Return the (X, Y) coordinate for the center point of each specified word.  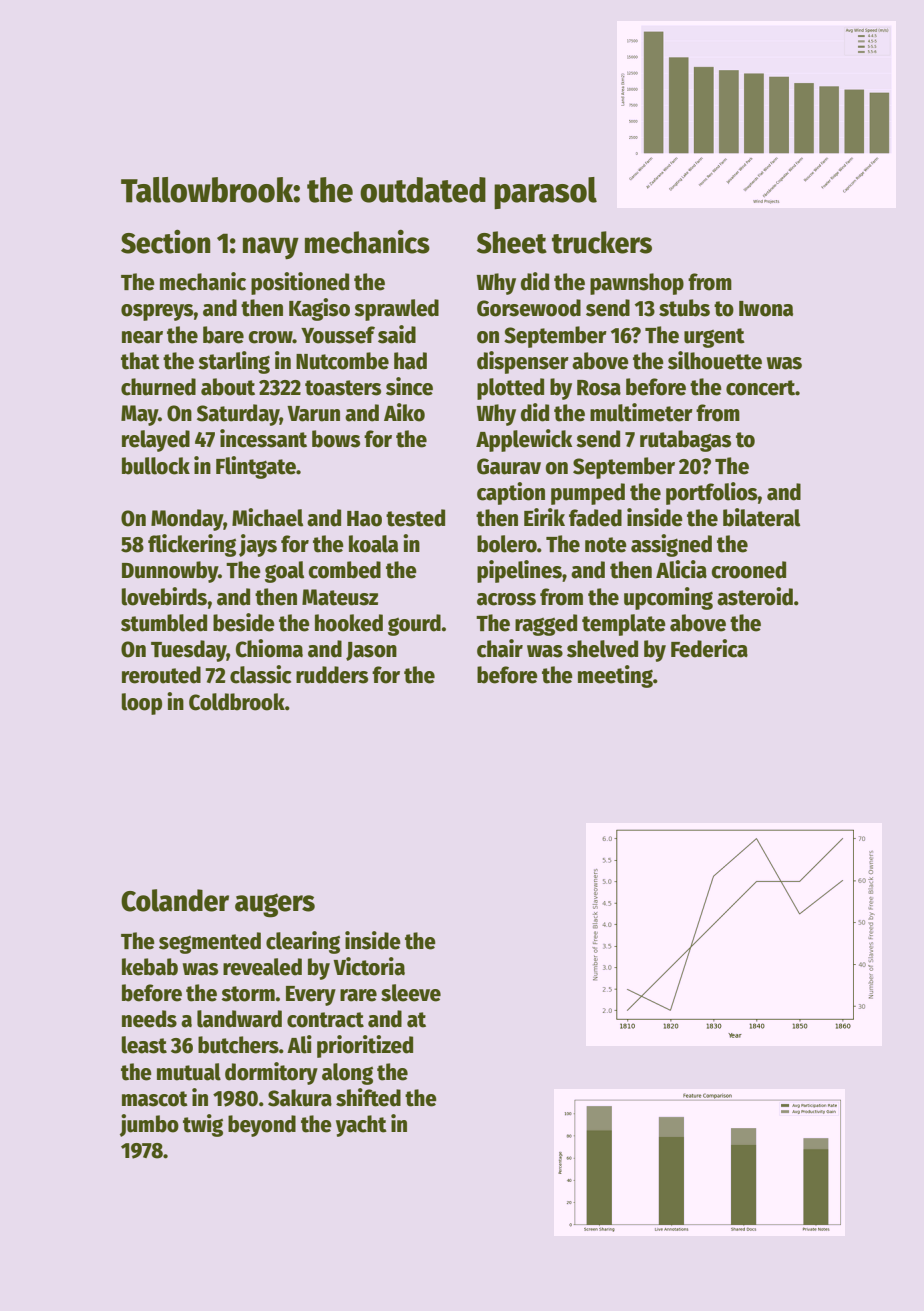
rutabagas (685, 441)
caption (511, 493)
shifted (368, 1097)
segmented (210, 943)
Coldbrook (237, 702)
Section (166, 241)
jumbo (149, 1125)
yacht (361, 1126)
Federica (709, 648)
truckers (602, 242)
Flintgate (256, 467)
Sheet (512, 242)
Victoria (369, 966)
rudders (332, 675)
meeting (615, 676)
